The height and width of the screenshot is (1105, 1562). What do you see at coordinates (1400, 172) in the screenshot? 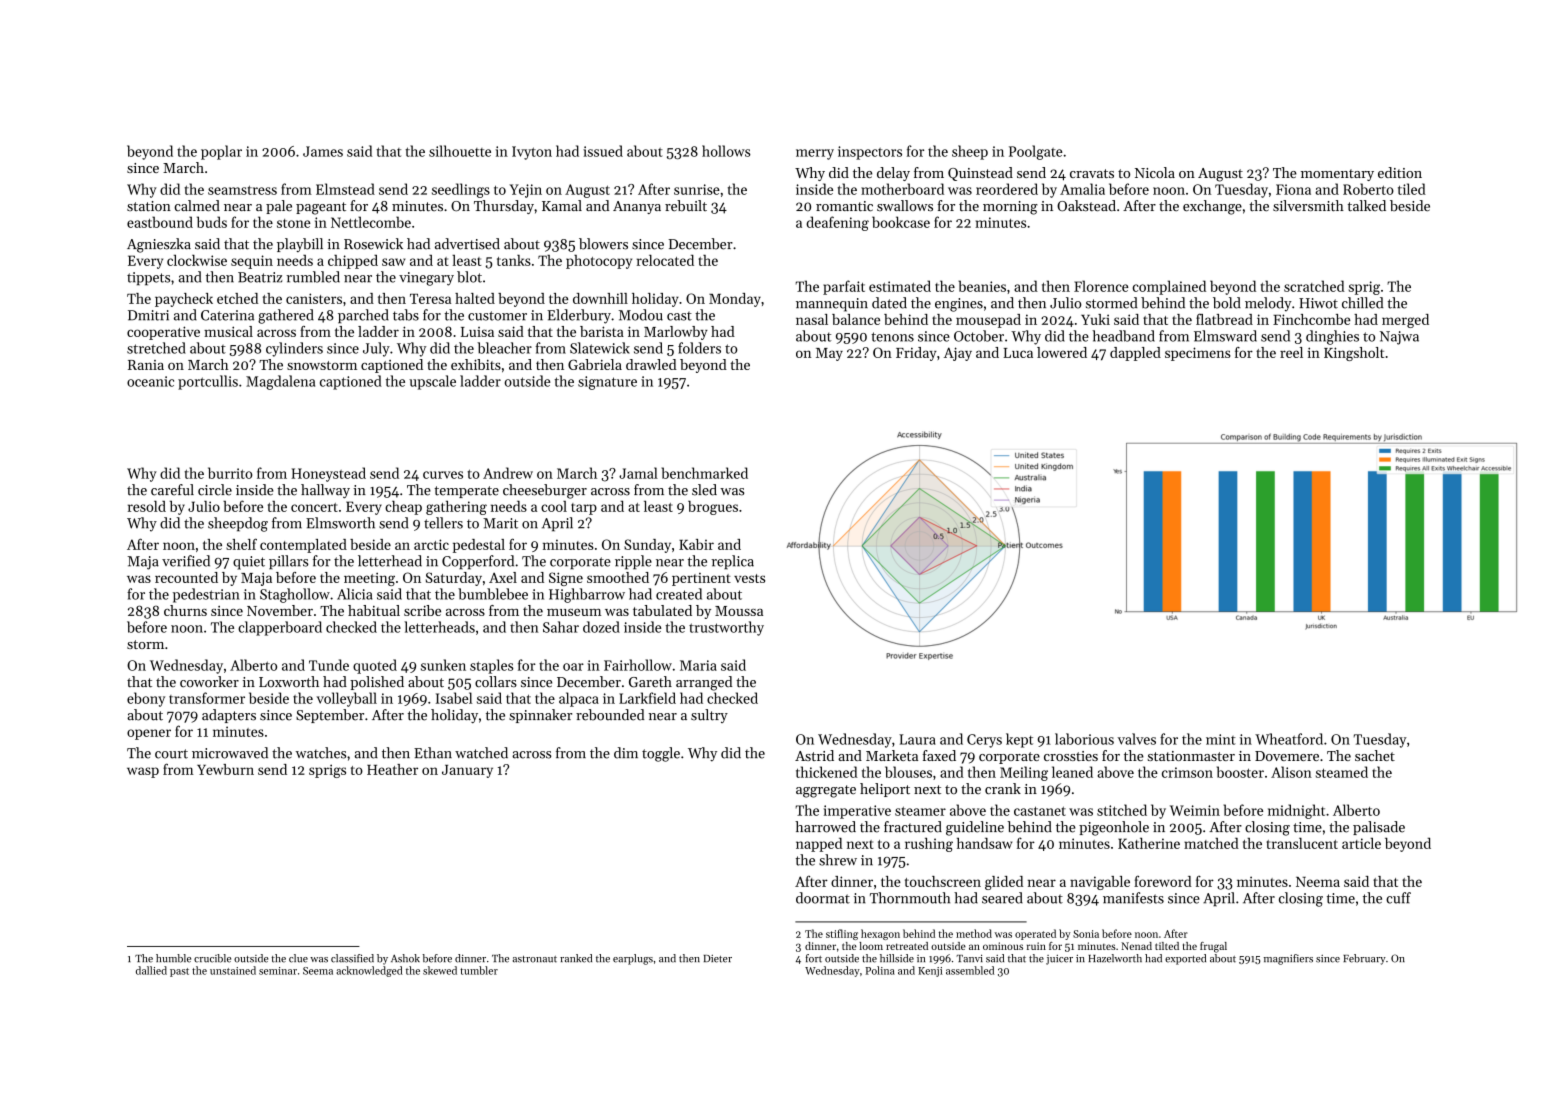
I see `edition` at bounding box center [1400, 172].
